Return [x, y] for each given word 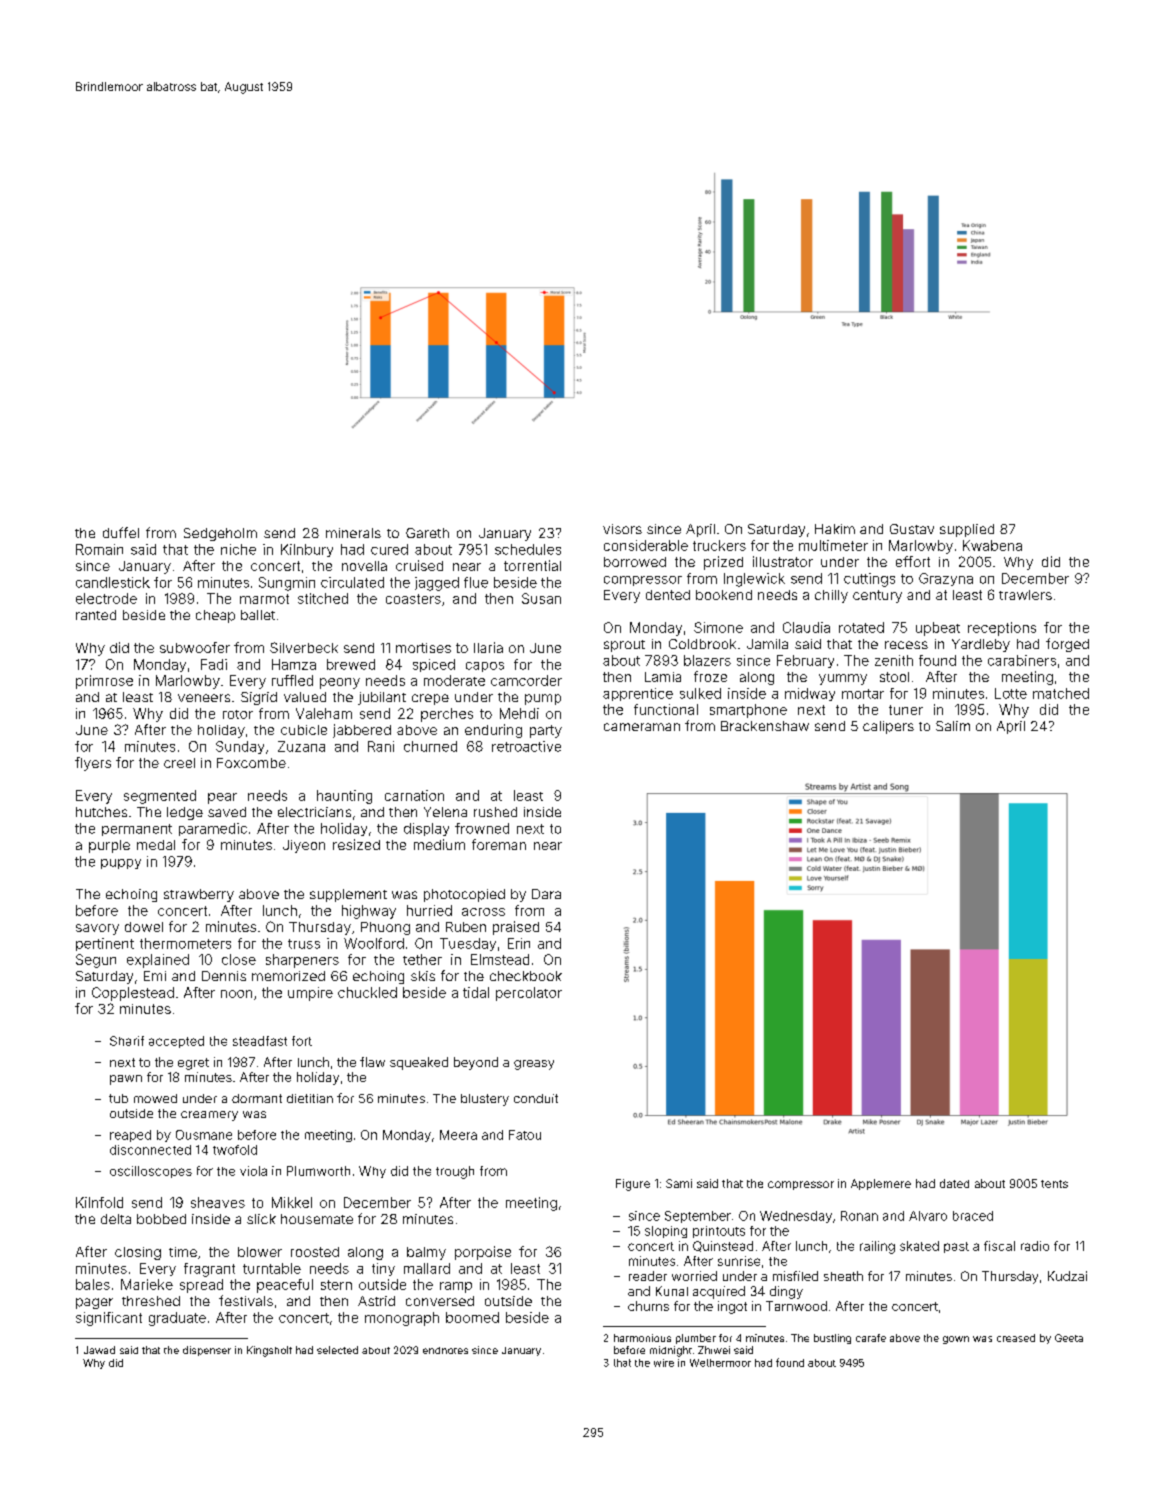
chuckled [367, 992]
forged [1067, 645]
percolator [529, 994]
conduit [536, 1098]
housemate [317, 1219]
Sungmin [287, 584]
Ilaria [488, 647]
